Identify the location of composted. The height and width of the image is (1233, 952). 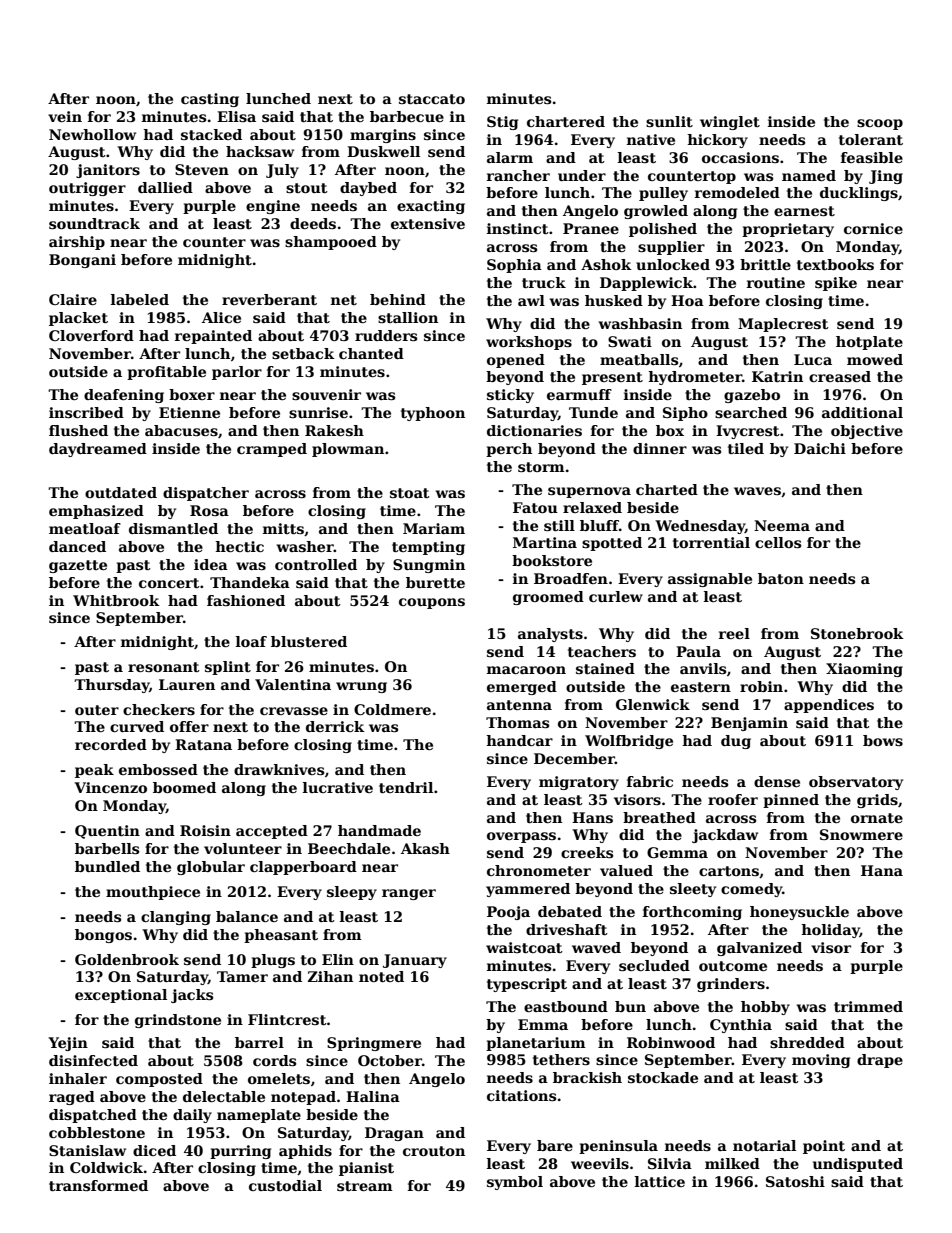
(159, 1080).
